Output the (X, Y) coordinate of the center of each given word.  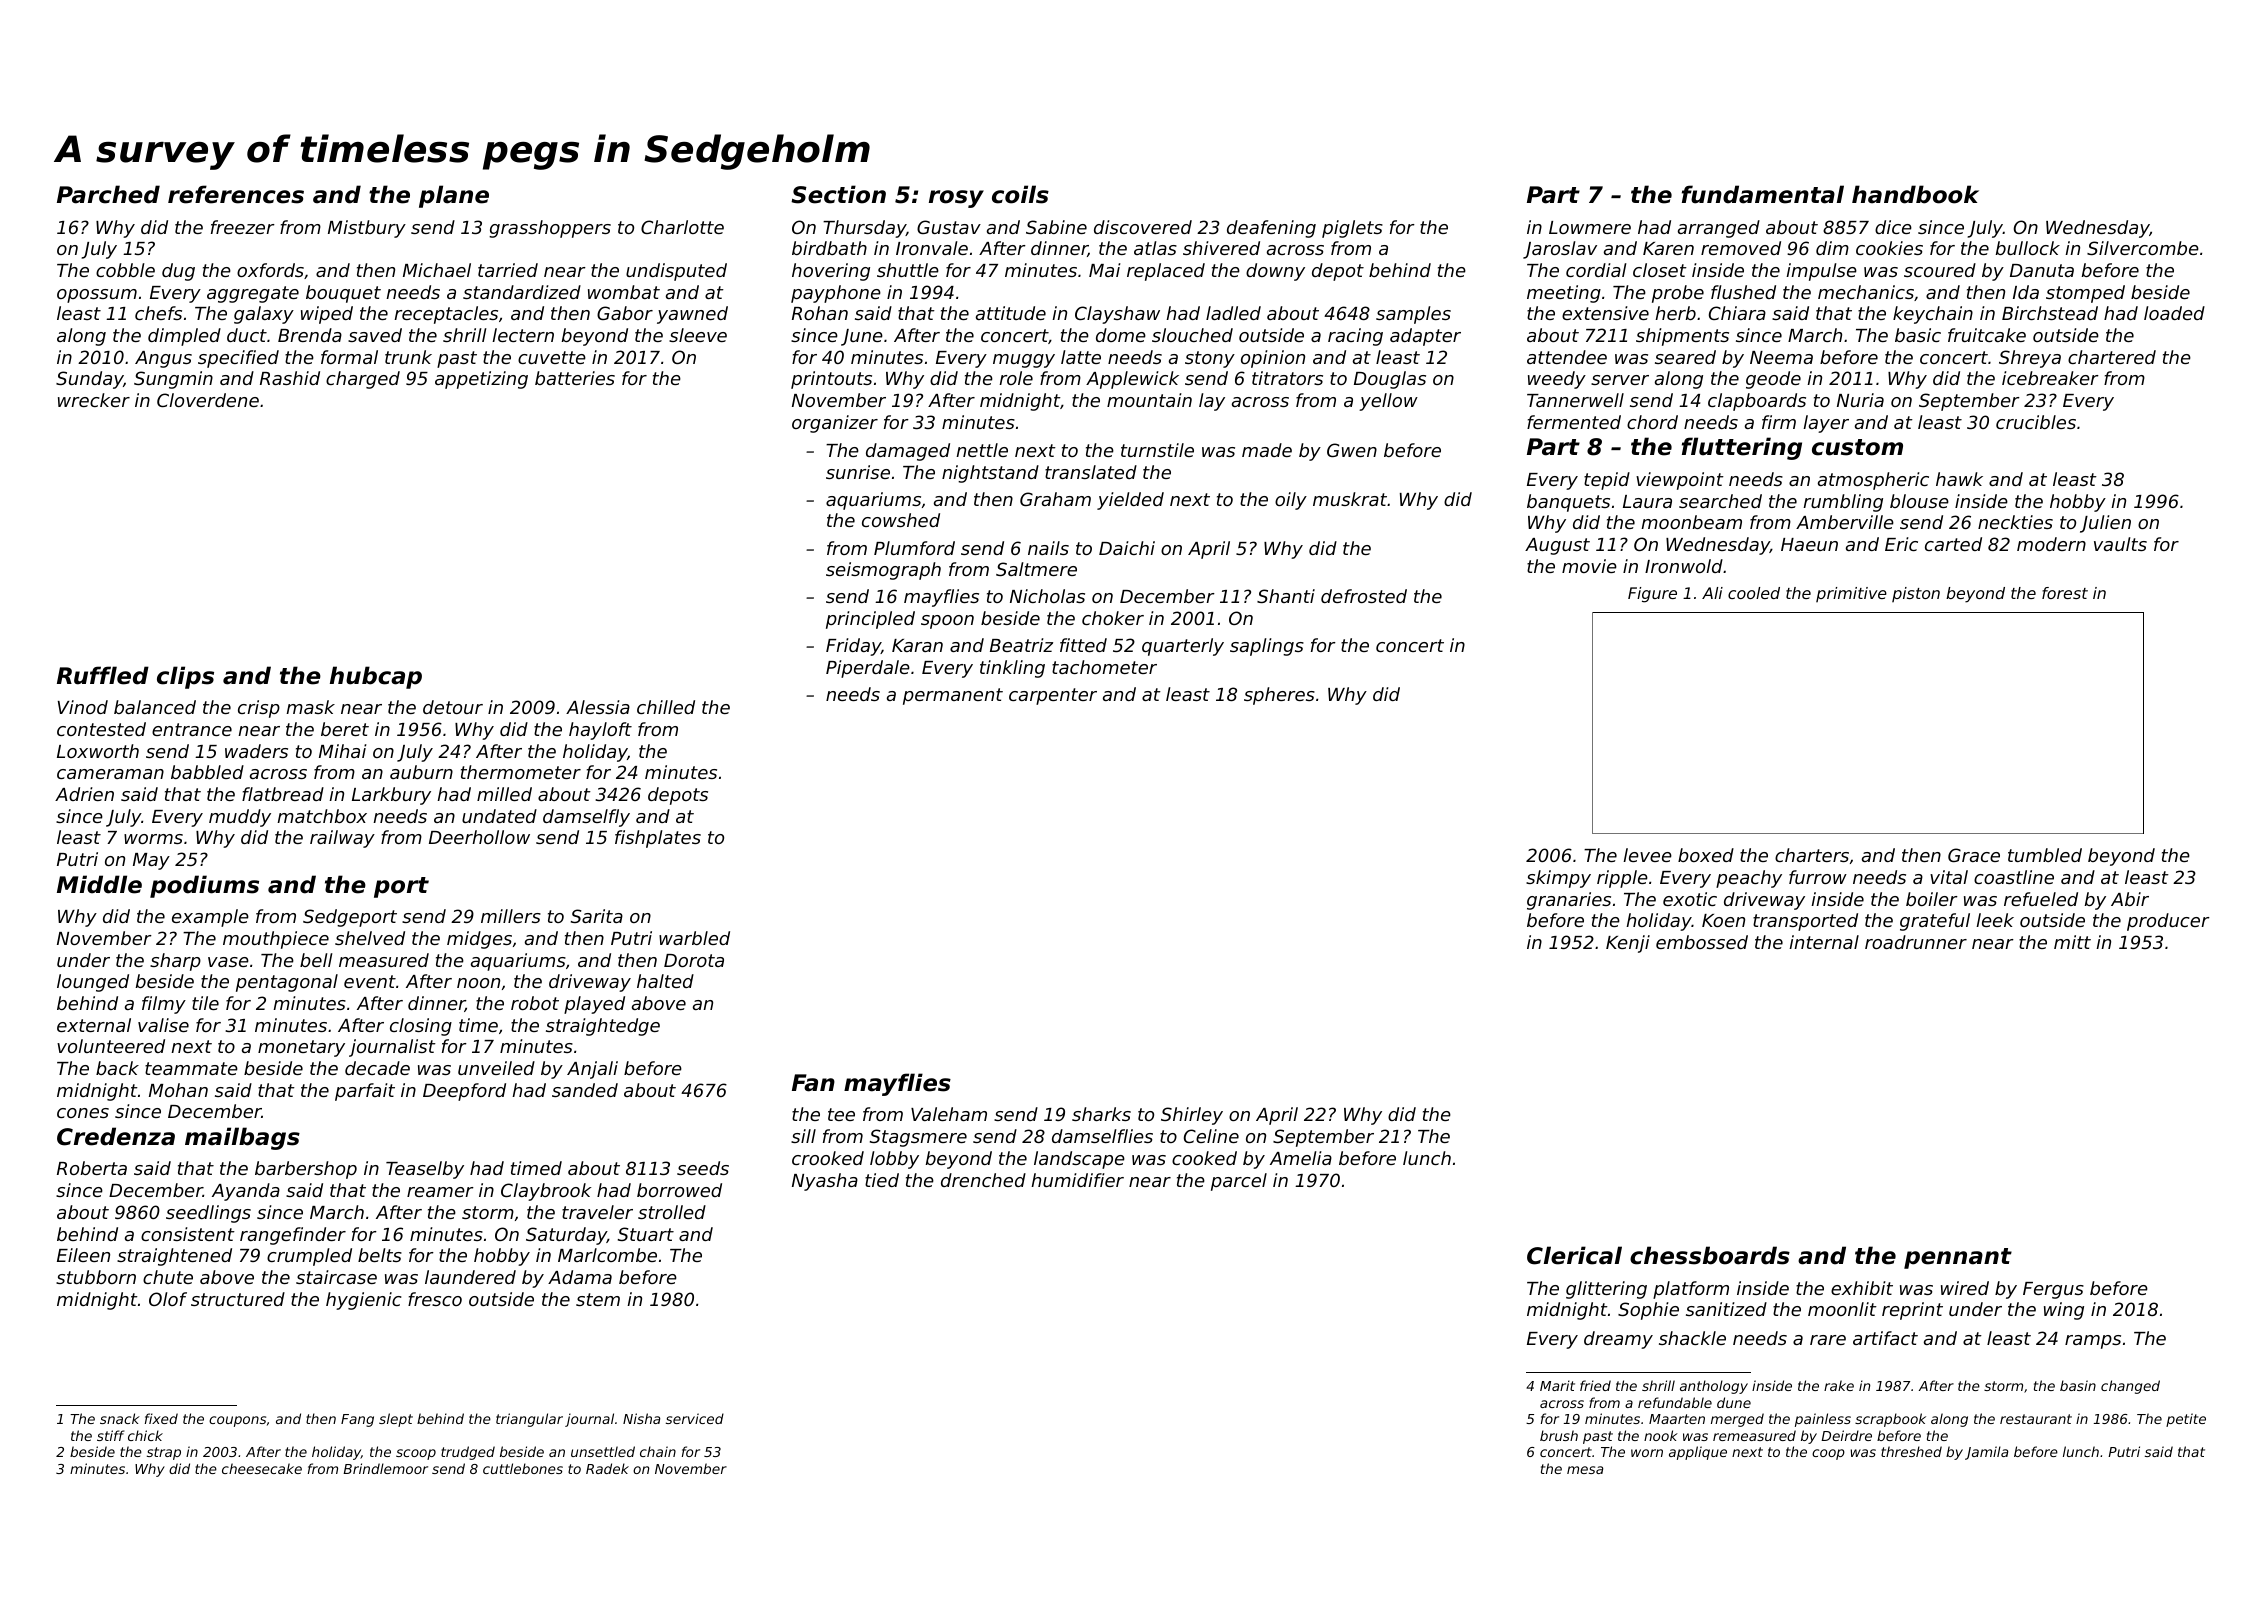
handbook (1915, 194)
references (236, 194)
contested (101, 729)
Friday (853, 647)
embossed (1702, 942)
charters (1812, 855)
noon (478, 983)
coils (1020, 194)
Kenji (1628, 944)
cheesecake (262, 1468)
